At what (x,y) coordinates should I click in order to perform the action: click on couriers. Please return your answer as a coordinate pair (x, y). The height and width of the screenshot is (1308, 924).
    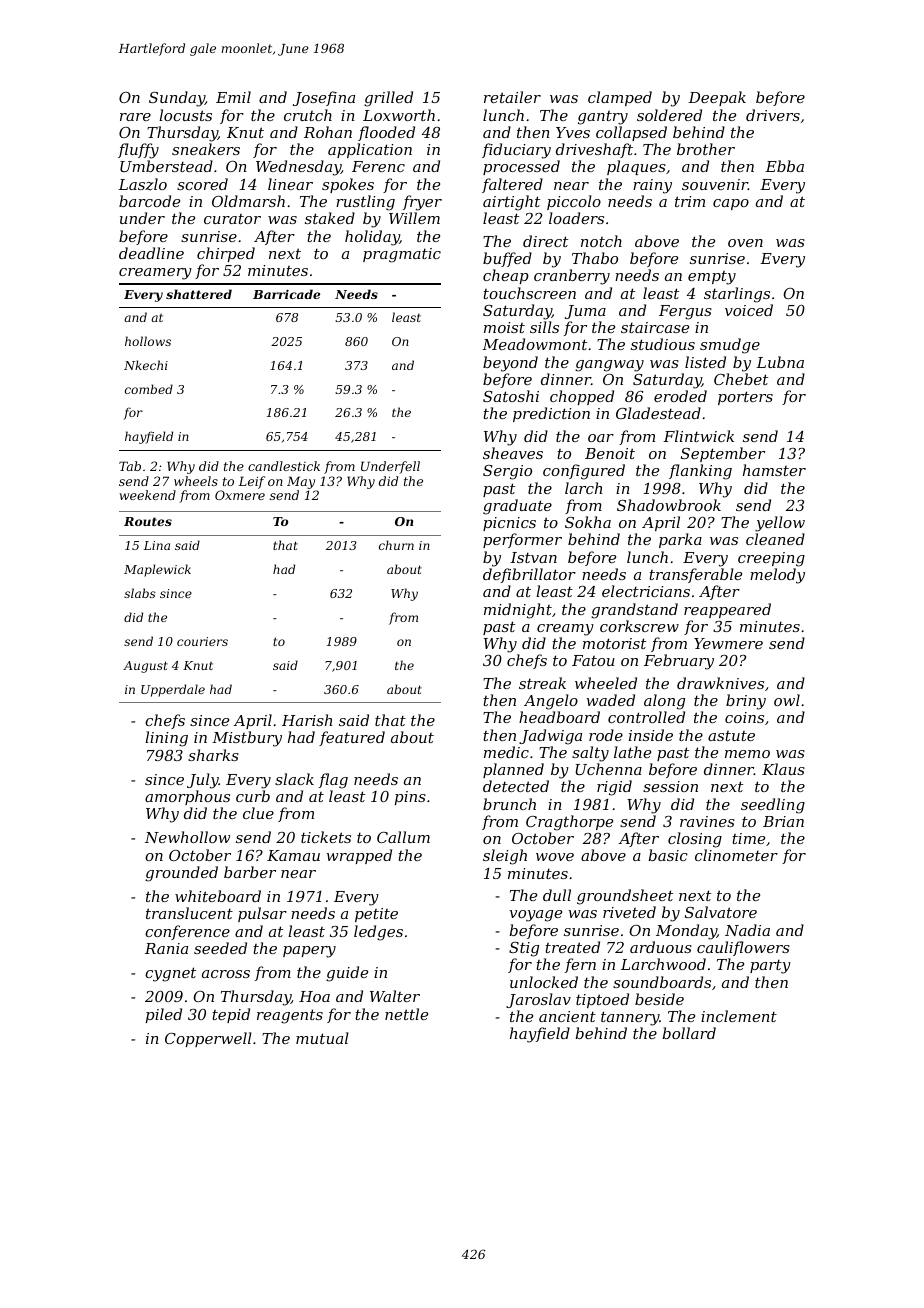
    Looking at the image, I should click on (202, 641).
